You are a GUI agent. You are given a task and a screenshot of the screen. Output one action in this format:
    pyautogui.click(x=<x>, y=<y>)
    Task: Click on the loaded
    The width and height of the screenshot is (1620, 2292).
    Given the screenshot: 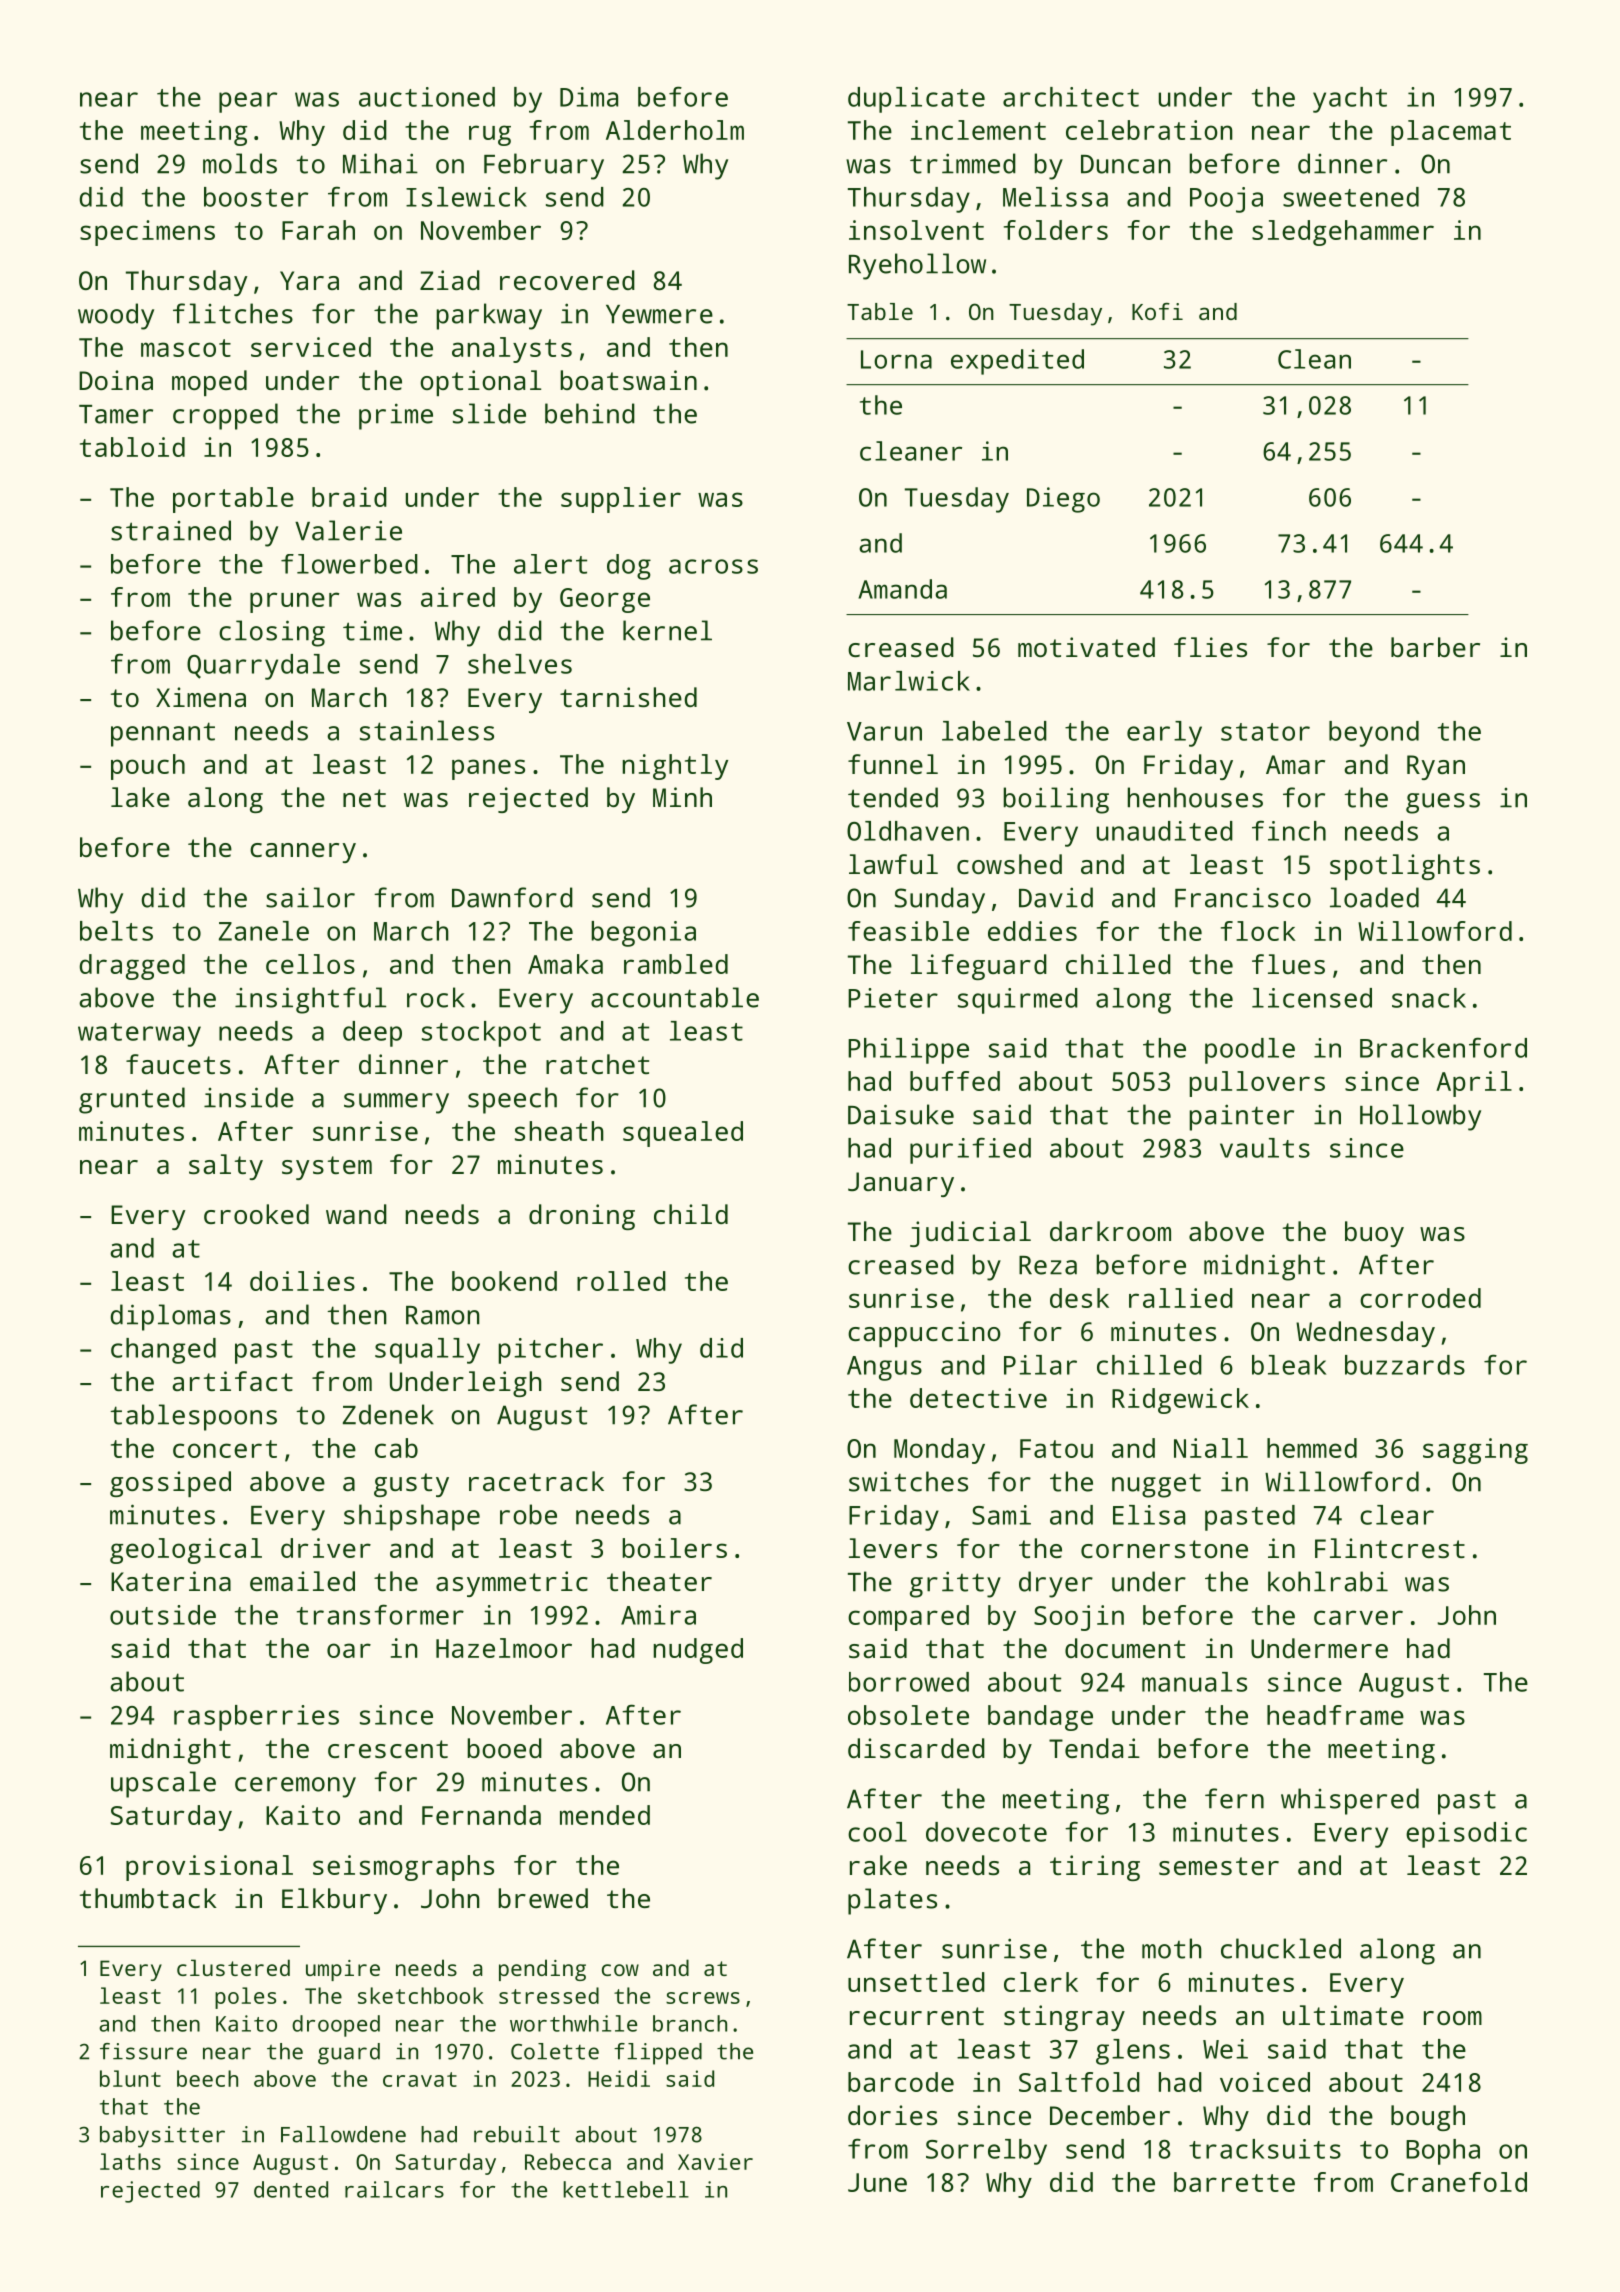 What is the action you would take?
    pyautogui.click(x=1374, y=897)
